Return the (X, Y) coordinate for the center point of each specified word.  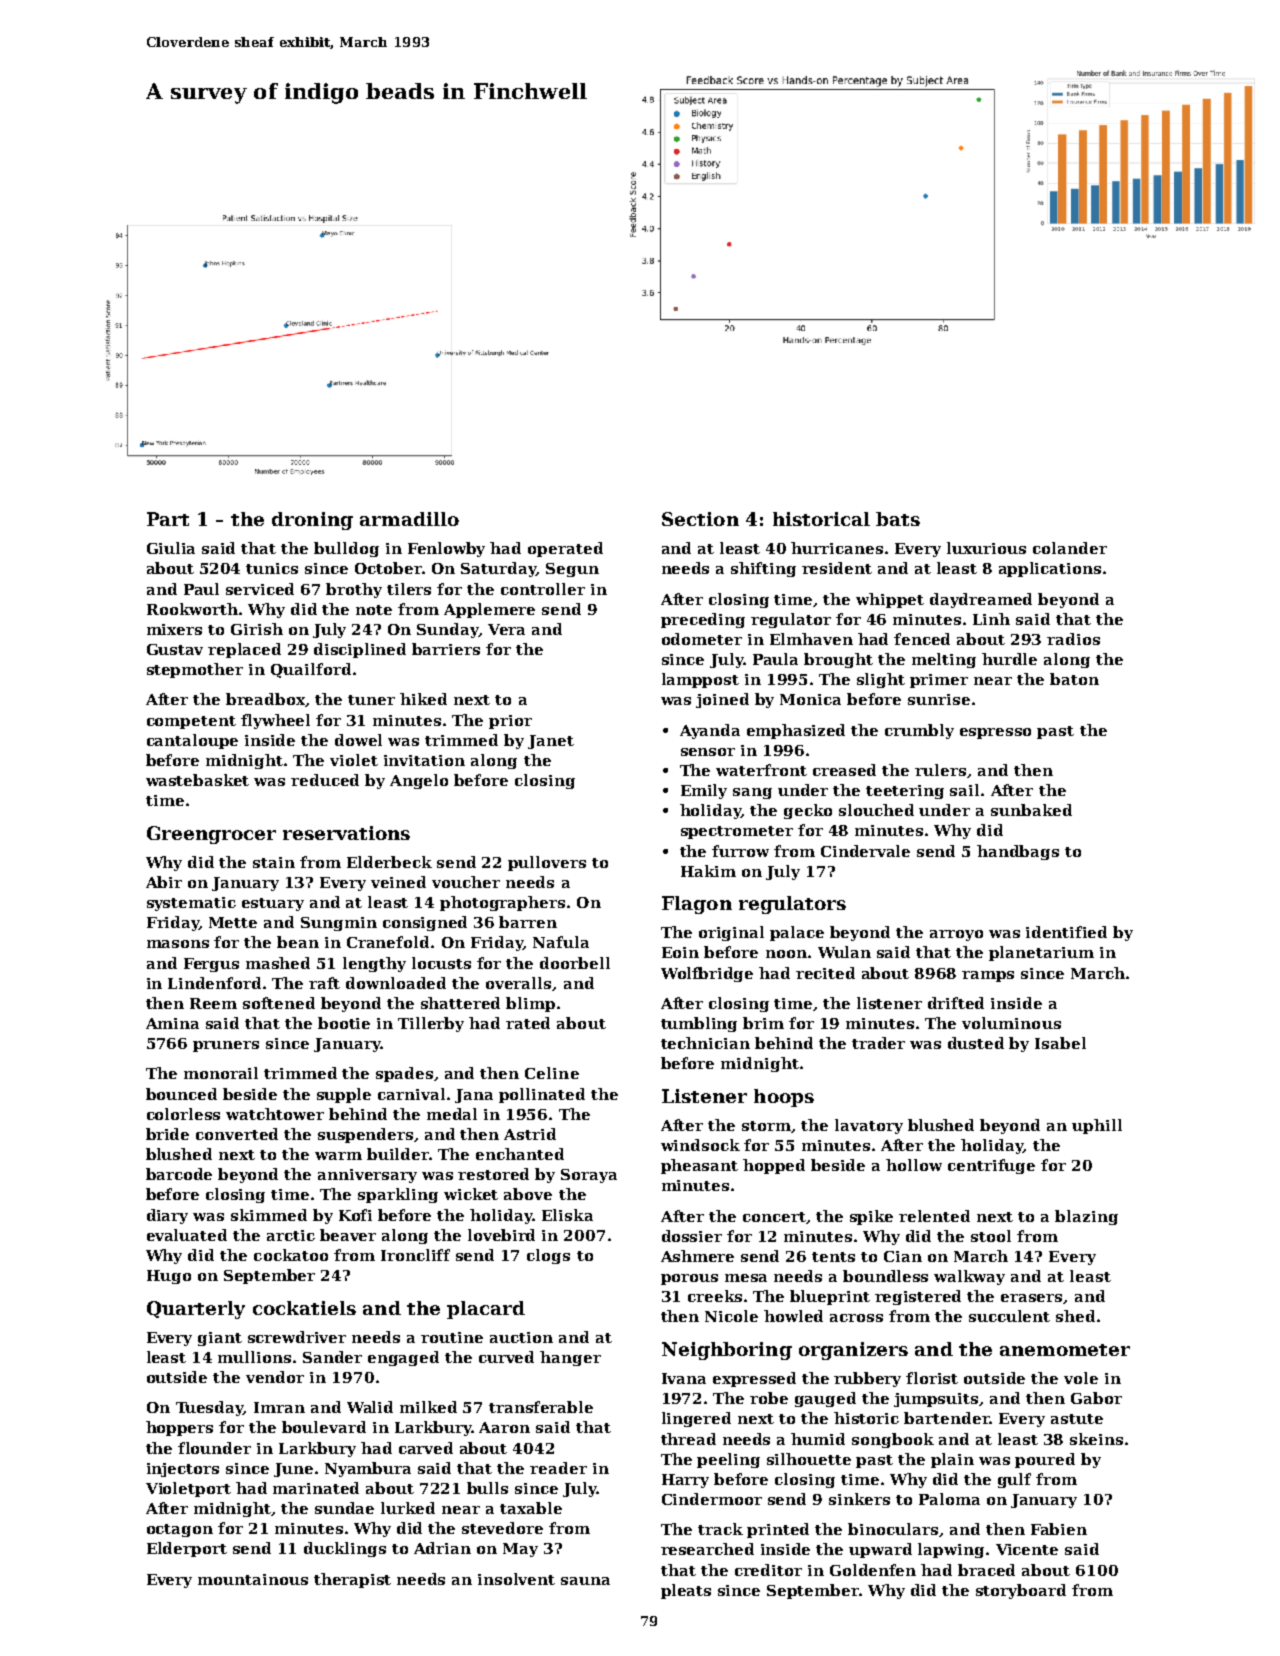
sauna (585, 1581)
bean (298, 942)
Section (700, 519)
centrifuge (991, 1166)
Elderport (187, 1549)
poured (1045, 1460)
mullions (254, 1357)
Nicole (731, 1316)
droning (312, 521)
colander (1070, 548)
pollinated (542, 1095)
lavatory (869, 1126)
